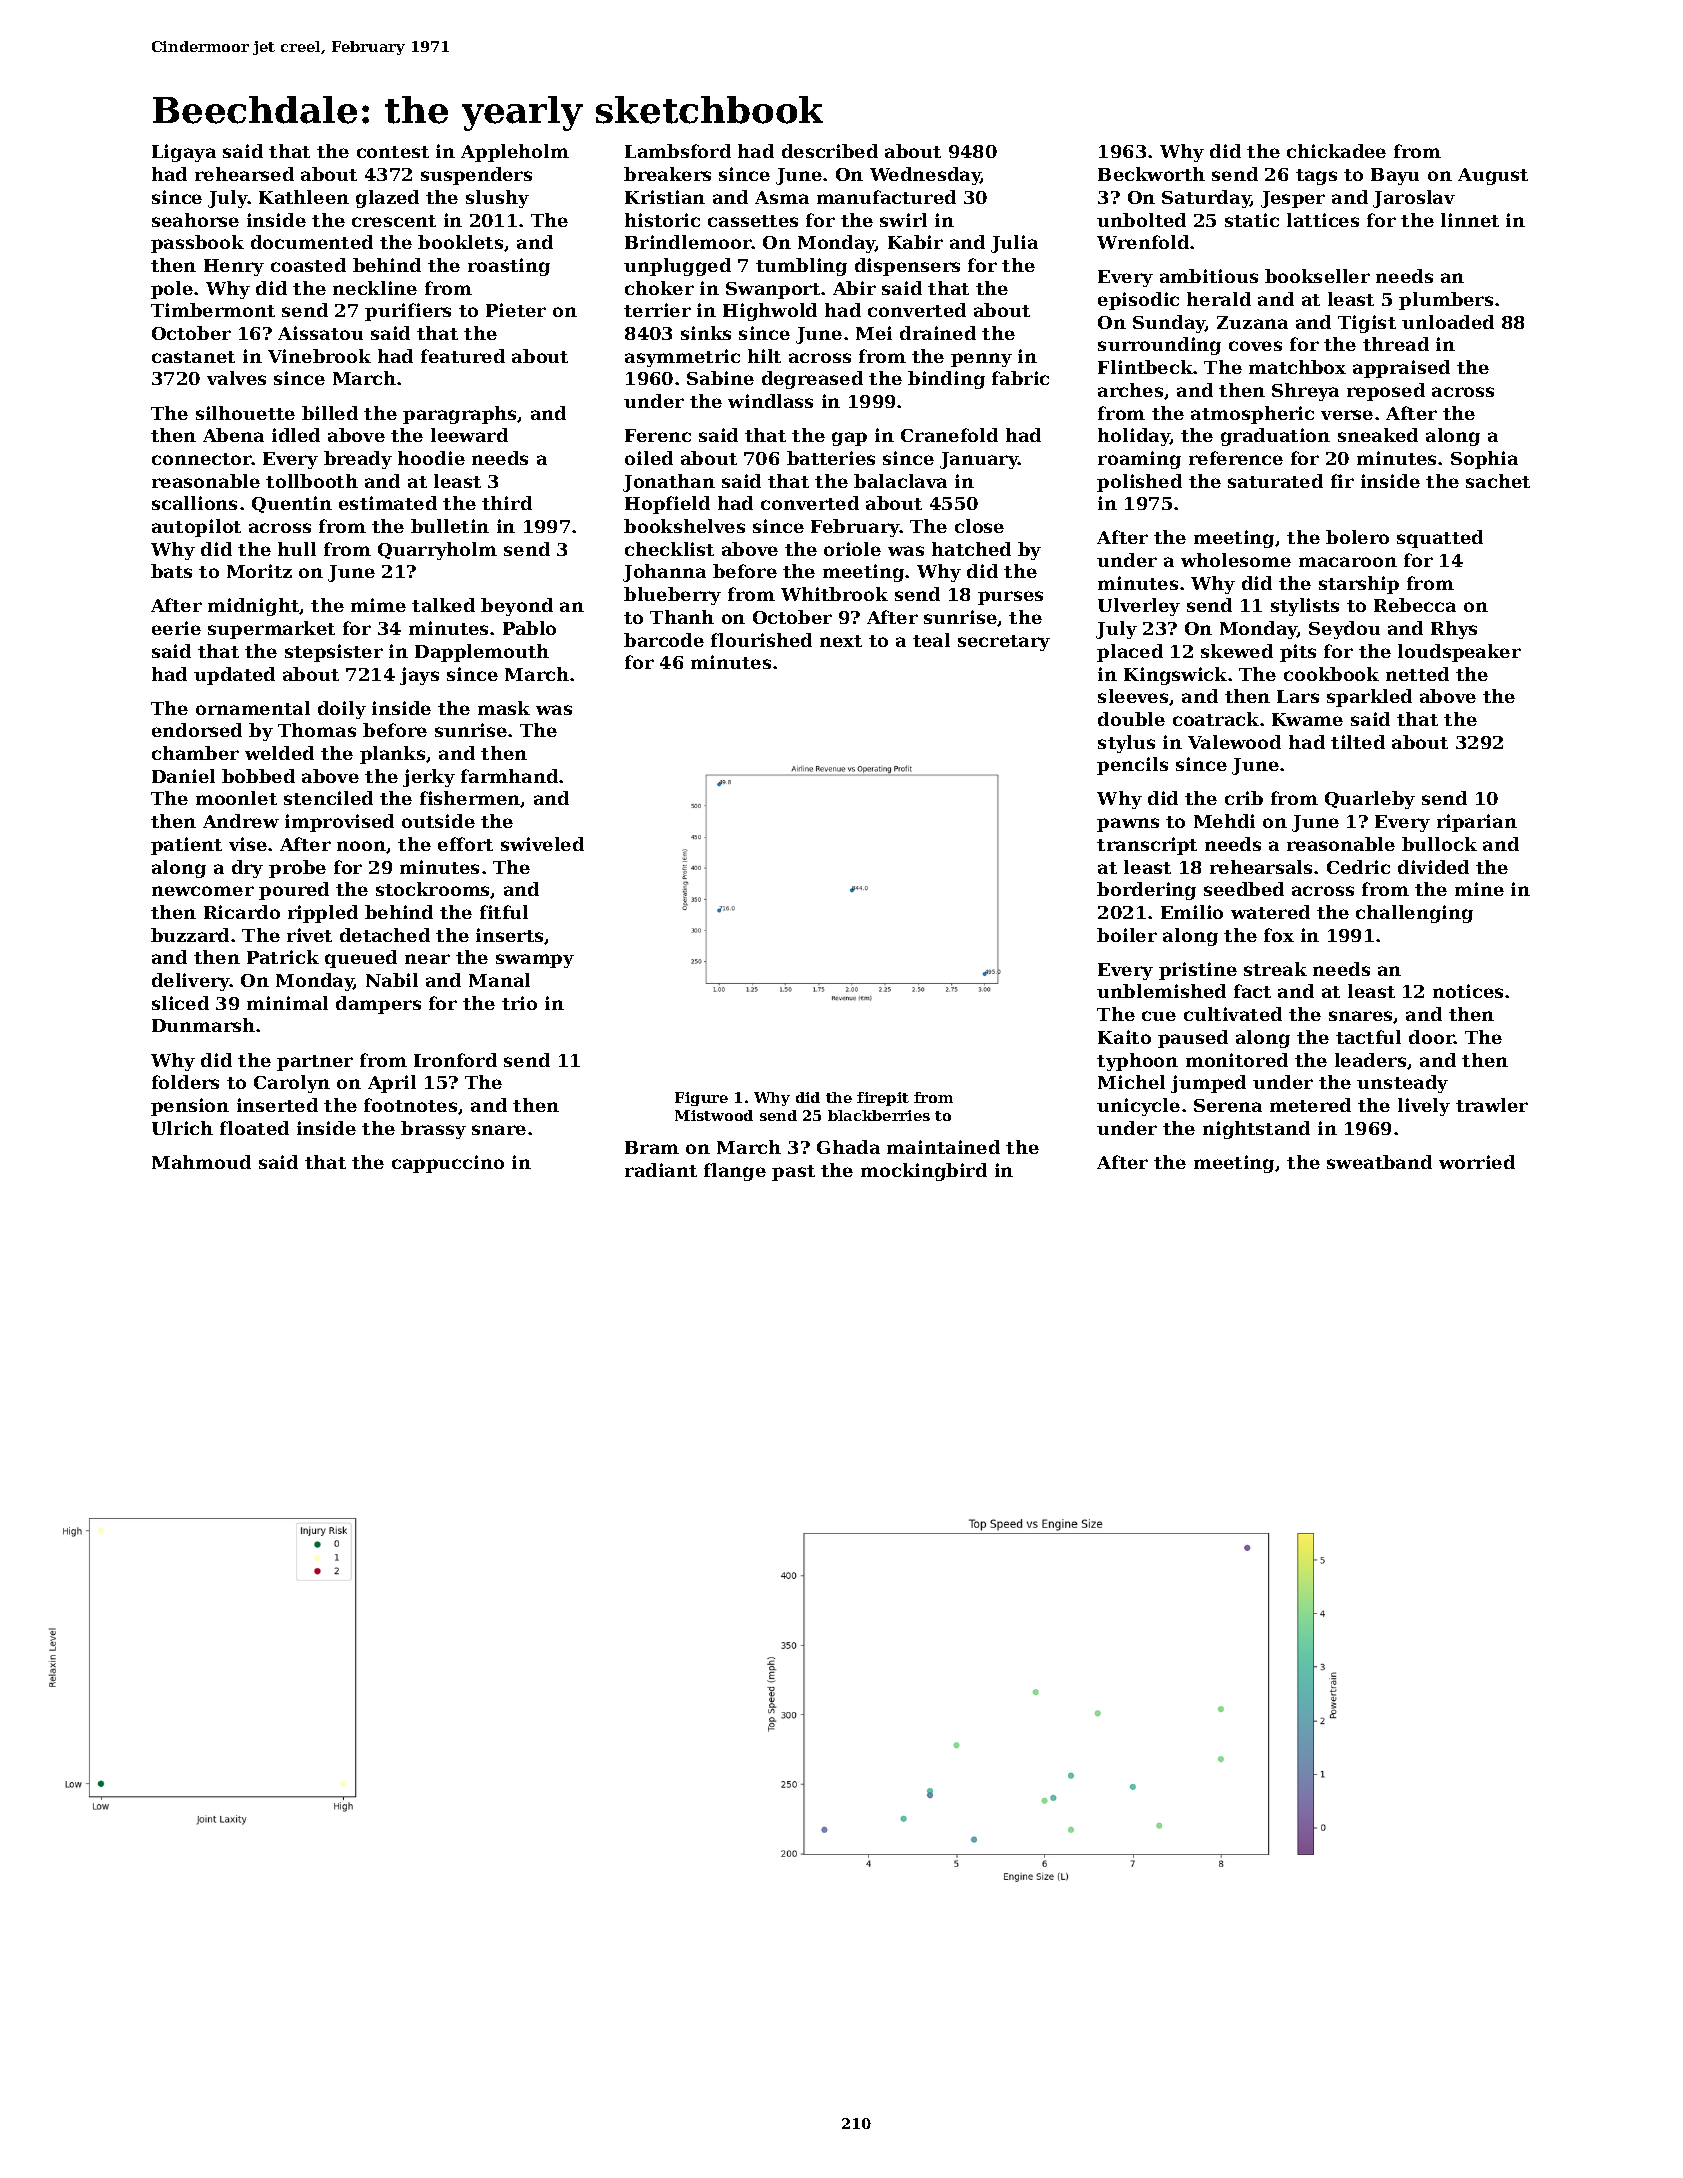 This page has width=1683, height=2178. What do you see at coordinates (201, 1162) in the page?
I see `Mahmoud` at bounding box center [201, 1162].
